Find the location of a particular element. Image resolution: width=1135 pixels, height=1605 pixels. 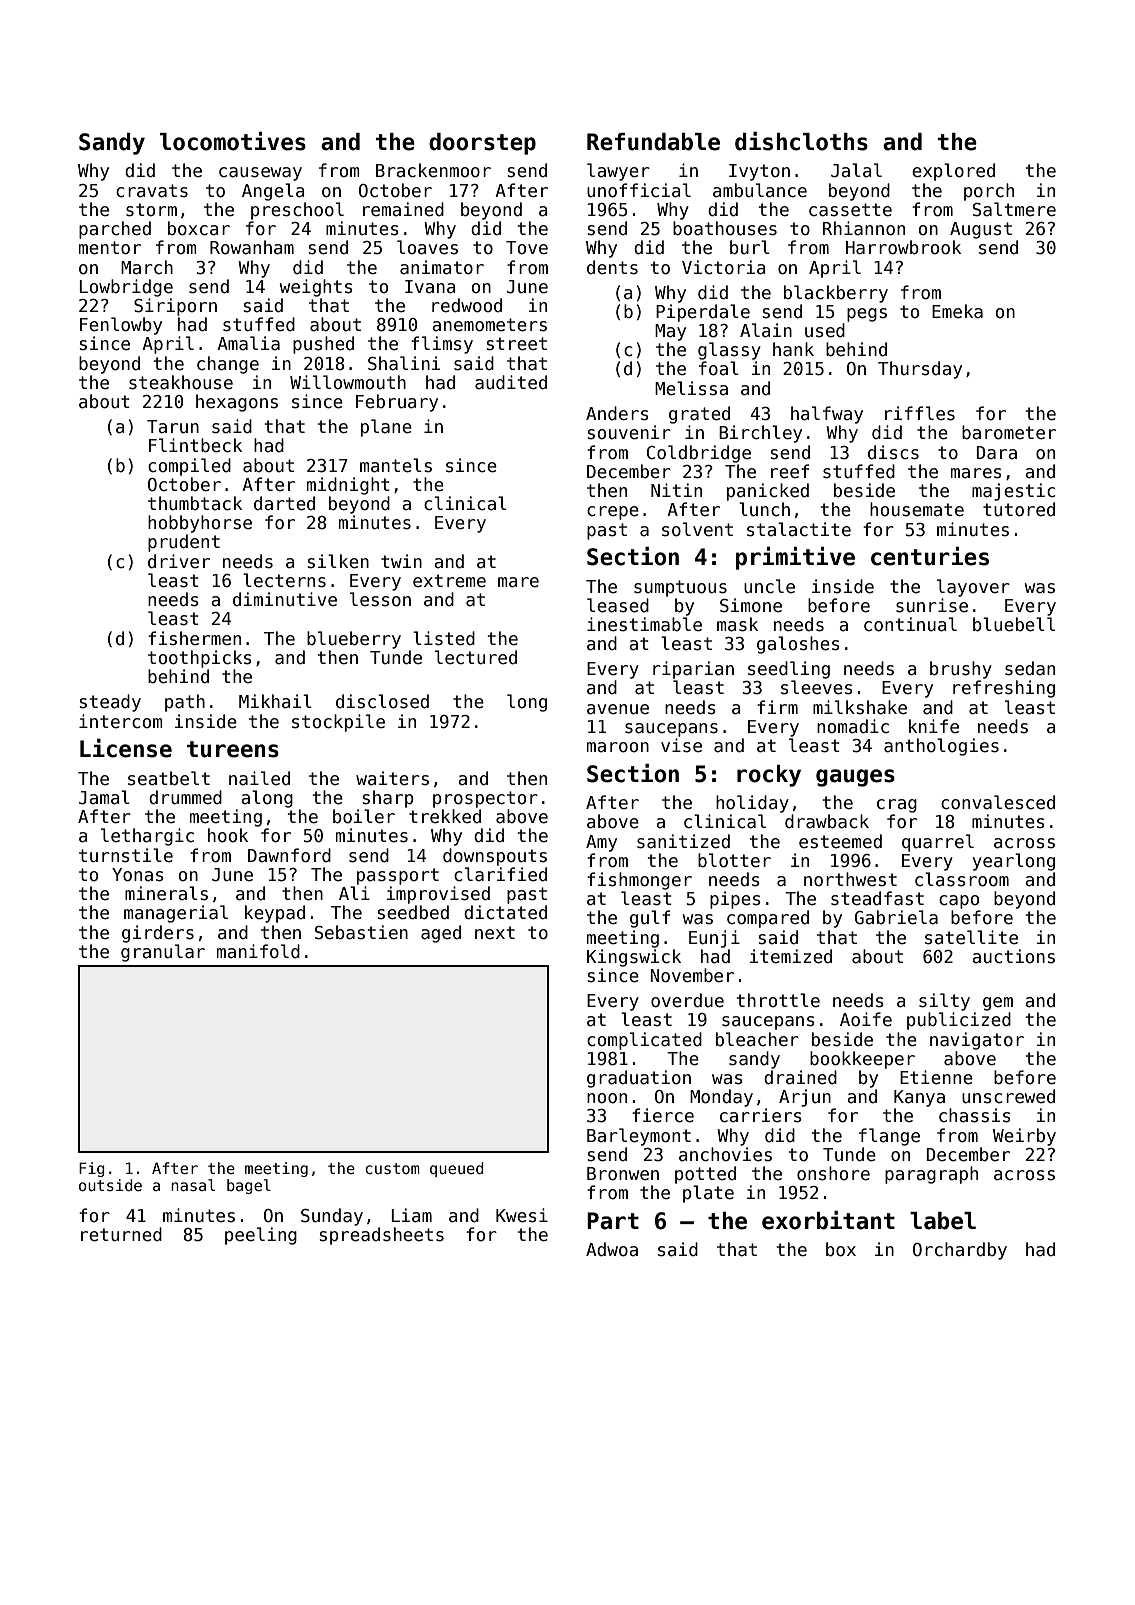

audited is located at coordinates (511, 382).
